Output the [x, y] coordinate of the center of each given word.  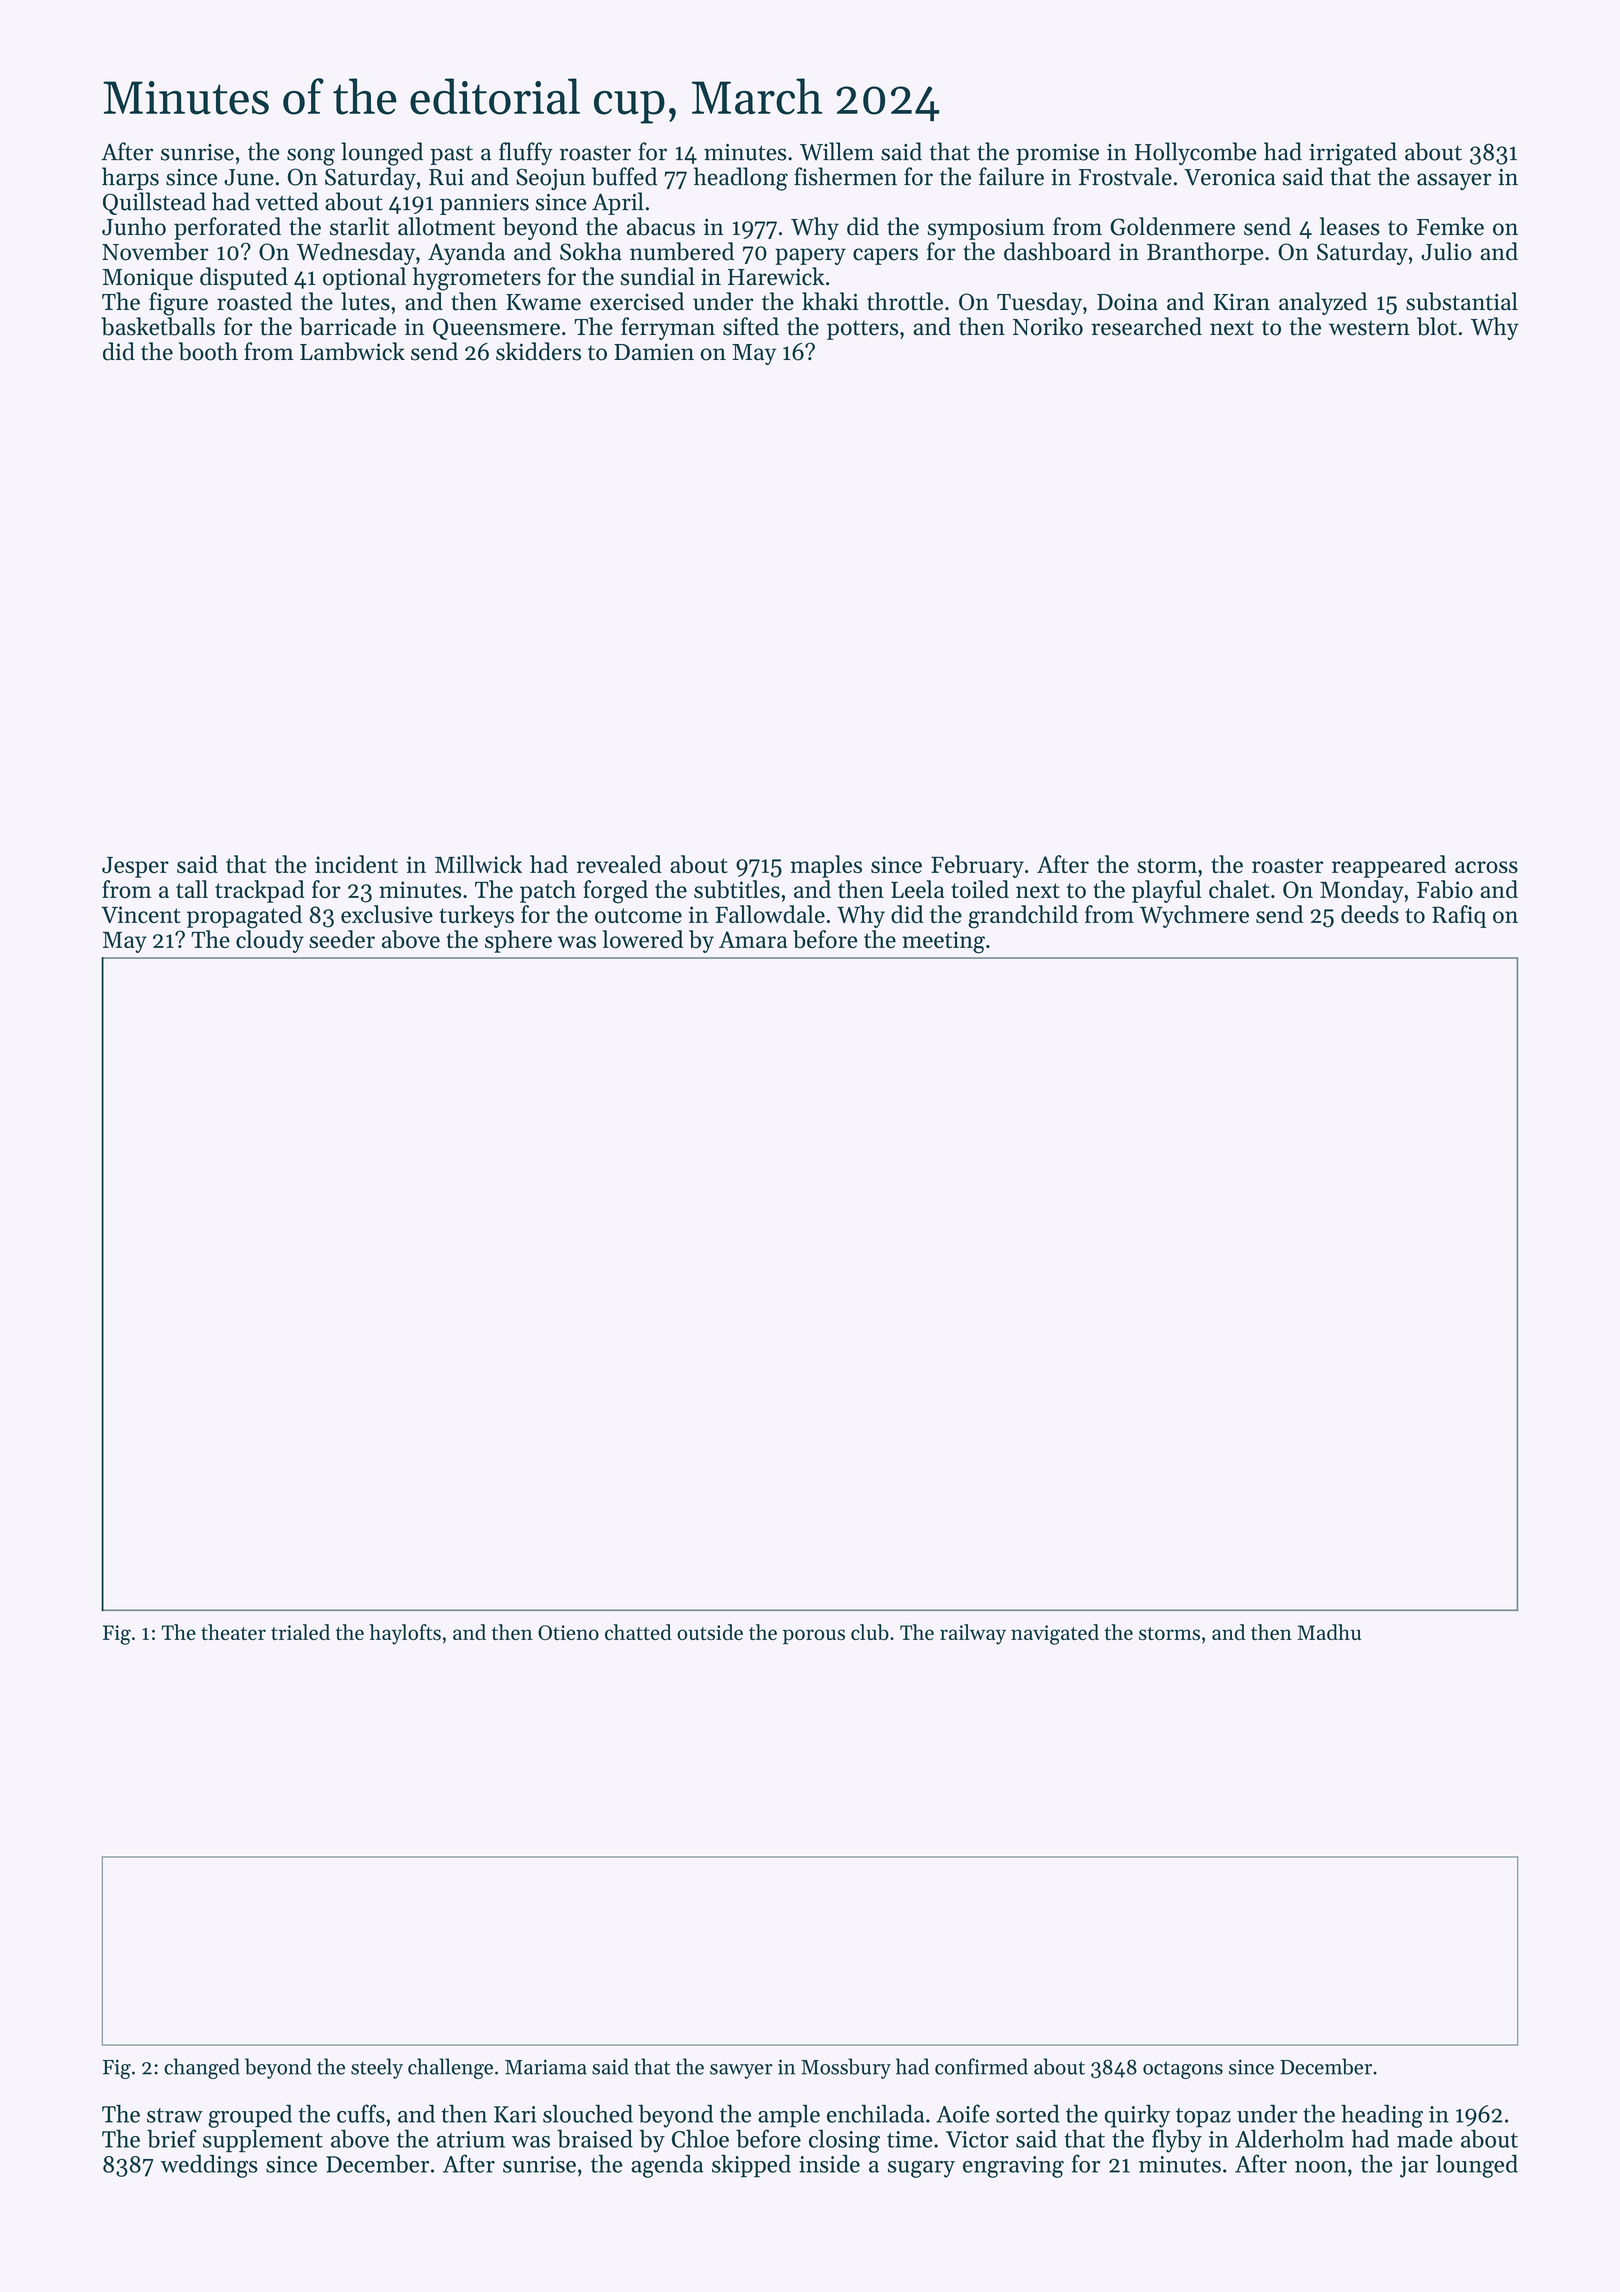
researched [1146, 326]
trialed [300, 1632]
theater [233, 1632]
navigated [1055, 1634]
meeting [943, 942]
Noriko [1048, 326]
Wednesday [356, 253]
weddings [209, 2166]
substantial [1462, 301]
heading [1382, 2116]
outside [710, 1632]
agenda [667, 2166]
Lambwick [352, 351]
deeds [1370, 914]
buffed [624, 176]
